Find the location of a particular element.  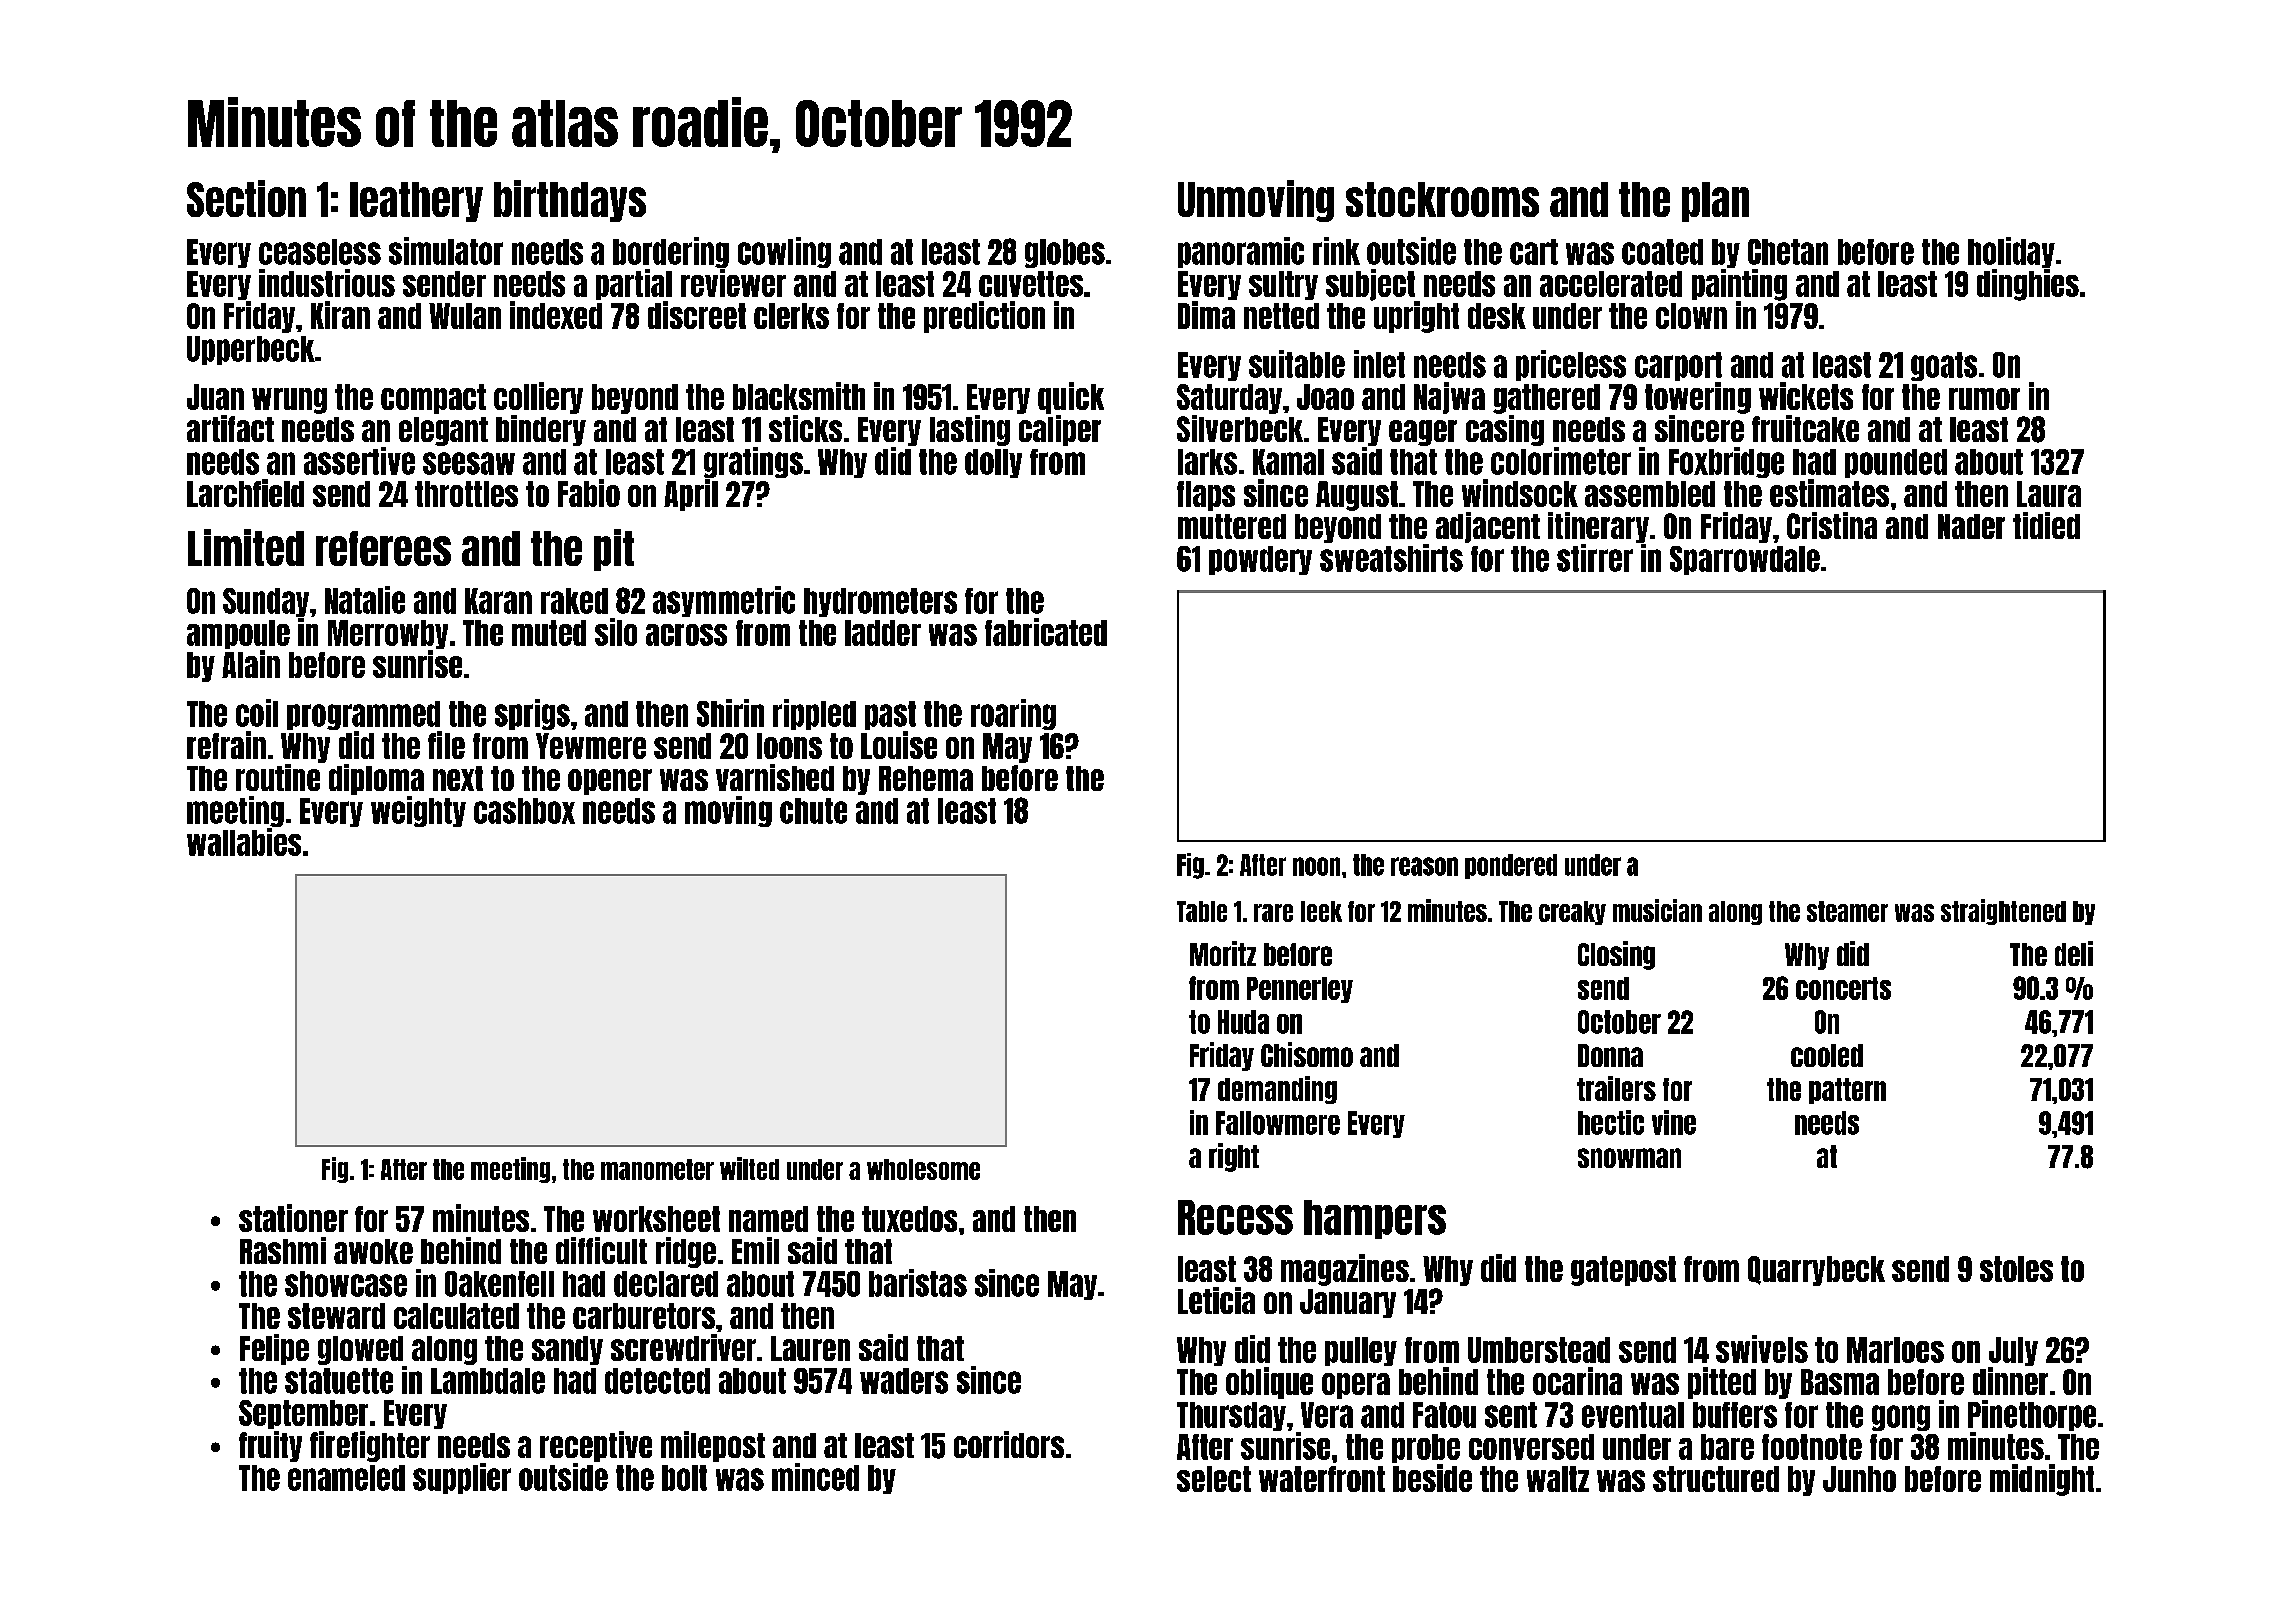

stationer is located at coordinates (293, 1218).
